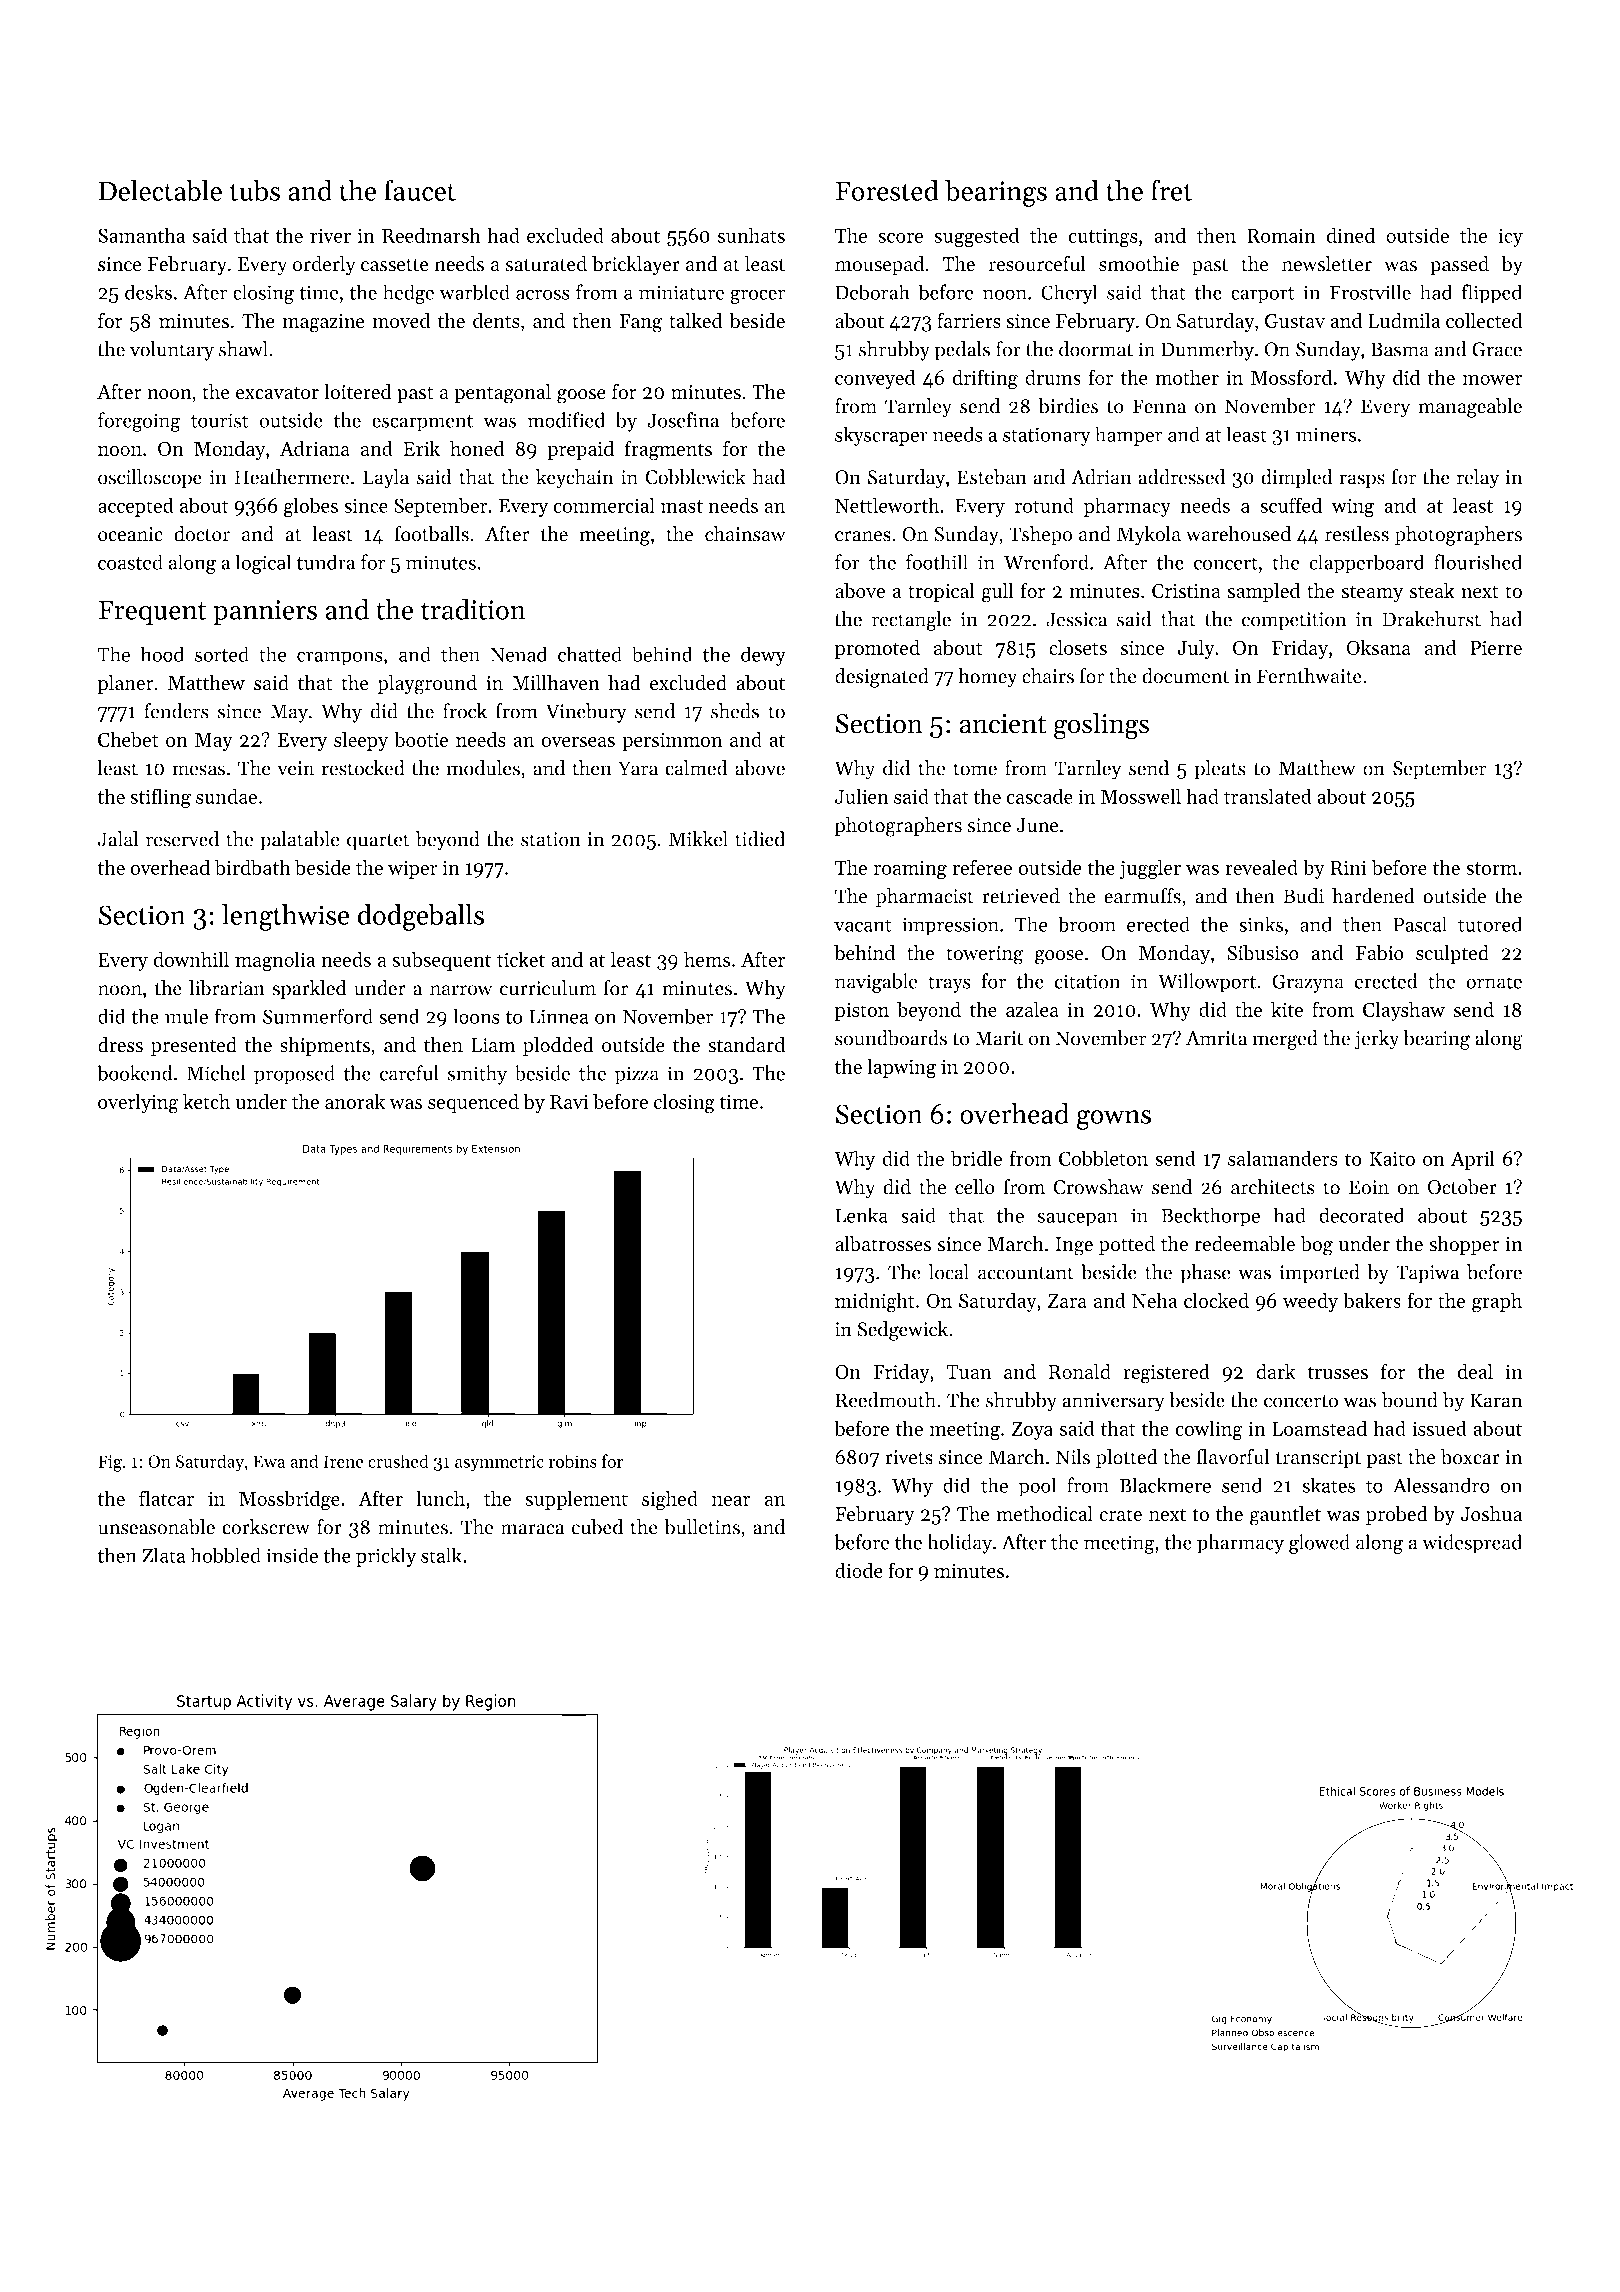 Image resolution: width=1620 pixels, height=2292 pixels. What do you see at coordinates (269, 1461) in the document?
I see `Ewa` at bounding box center [269, 1461].
